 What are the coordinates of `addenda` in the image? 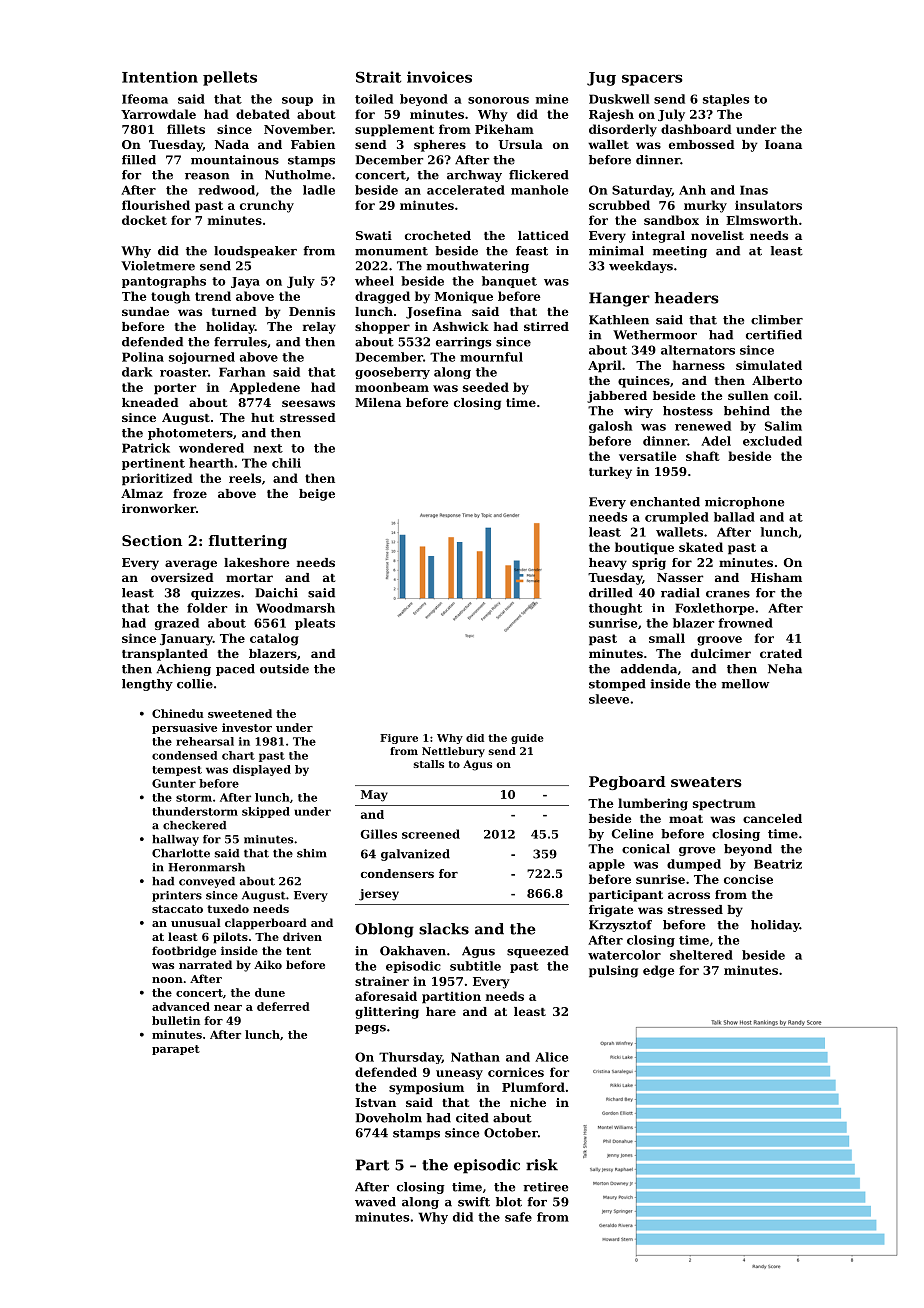 It's located at (649, 669).
